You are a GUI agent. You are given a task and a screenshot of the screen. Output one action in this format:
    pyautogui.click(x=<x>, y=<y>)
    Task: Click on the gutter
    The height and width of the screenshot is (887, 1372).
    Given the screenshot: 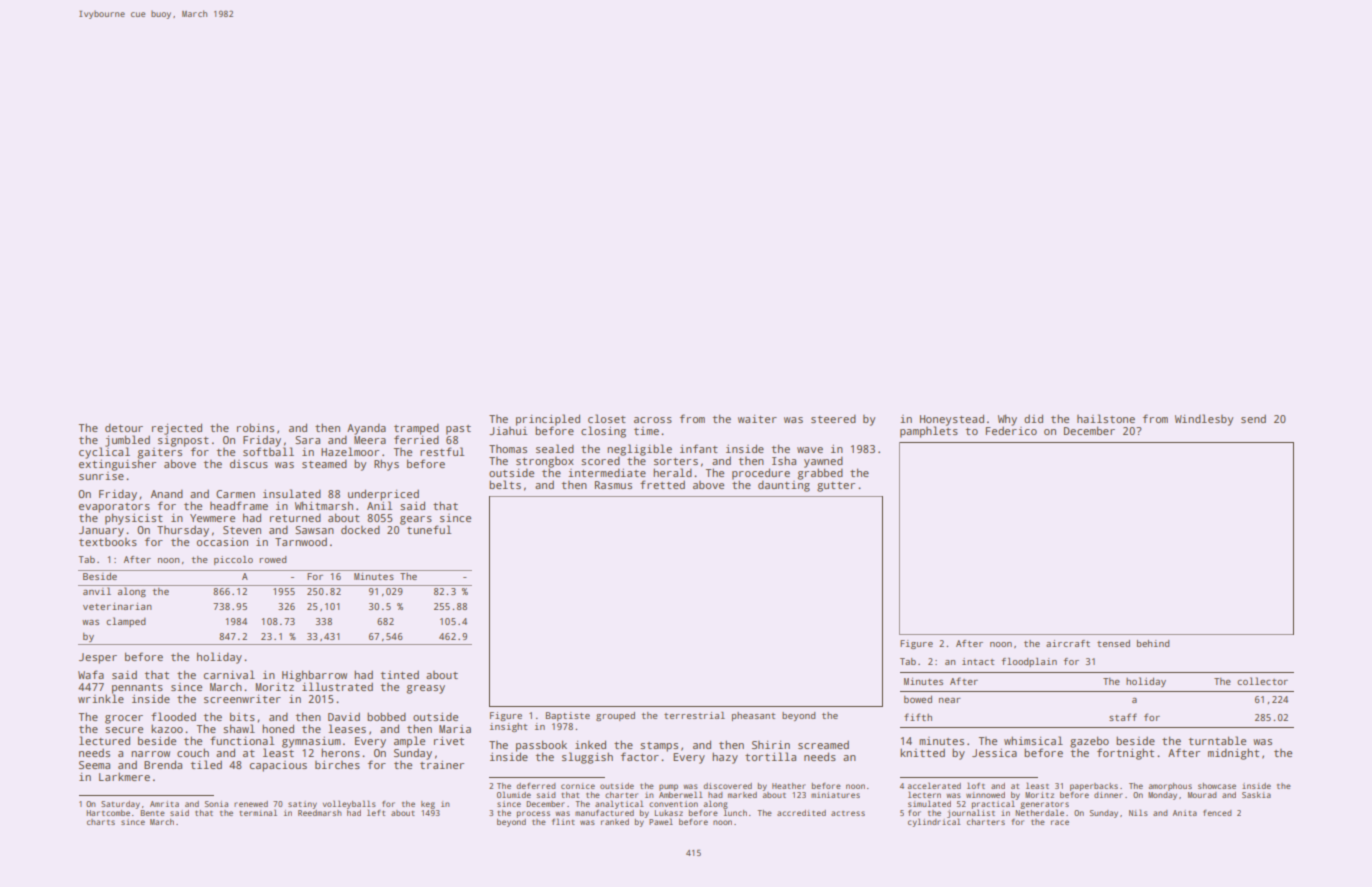 What is the action you would take?
    pyautogui.click(x=836, y=487)
